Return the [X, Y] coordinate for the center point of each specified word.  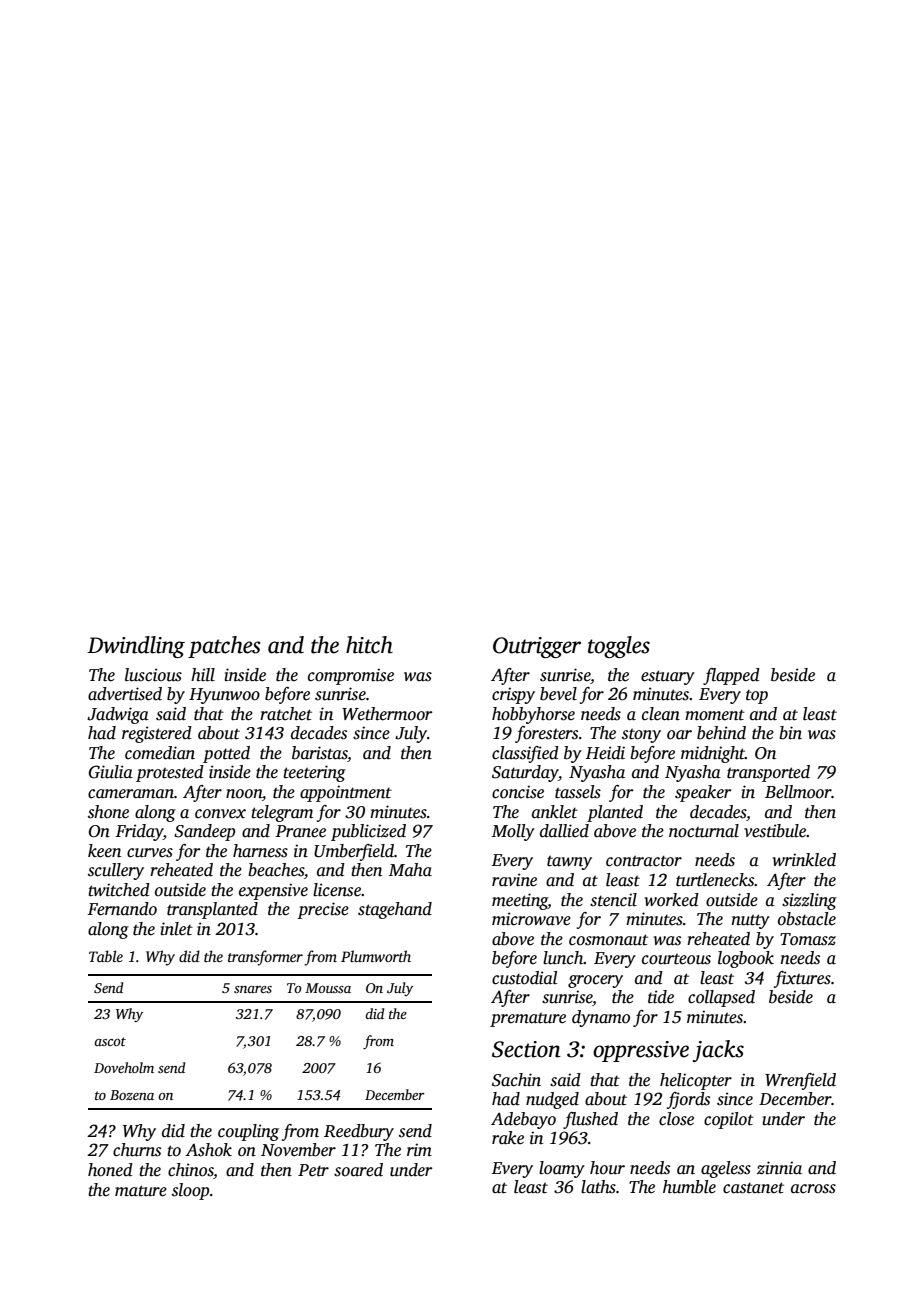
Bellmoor [798, 792]
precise [323, 910]
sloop [190, 1191]
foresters [546, 734]
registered [157, 734]
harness [260, 851]
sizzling [809, 901]
